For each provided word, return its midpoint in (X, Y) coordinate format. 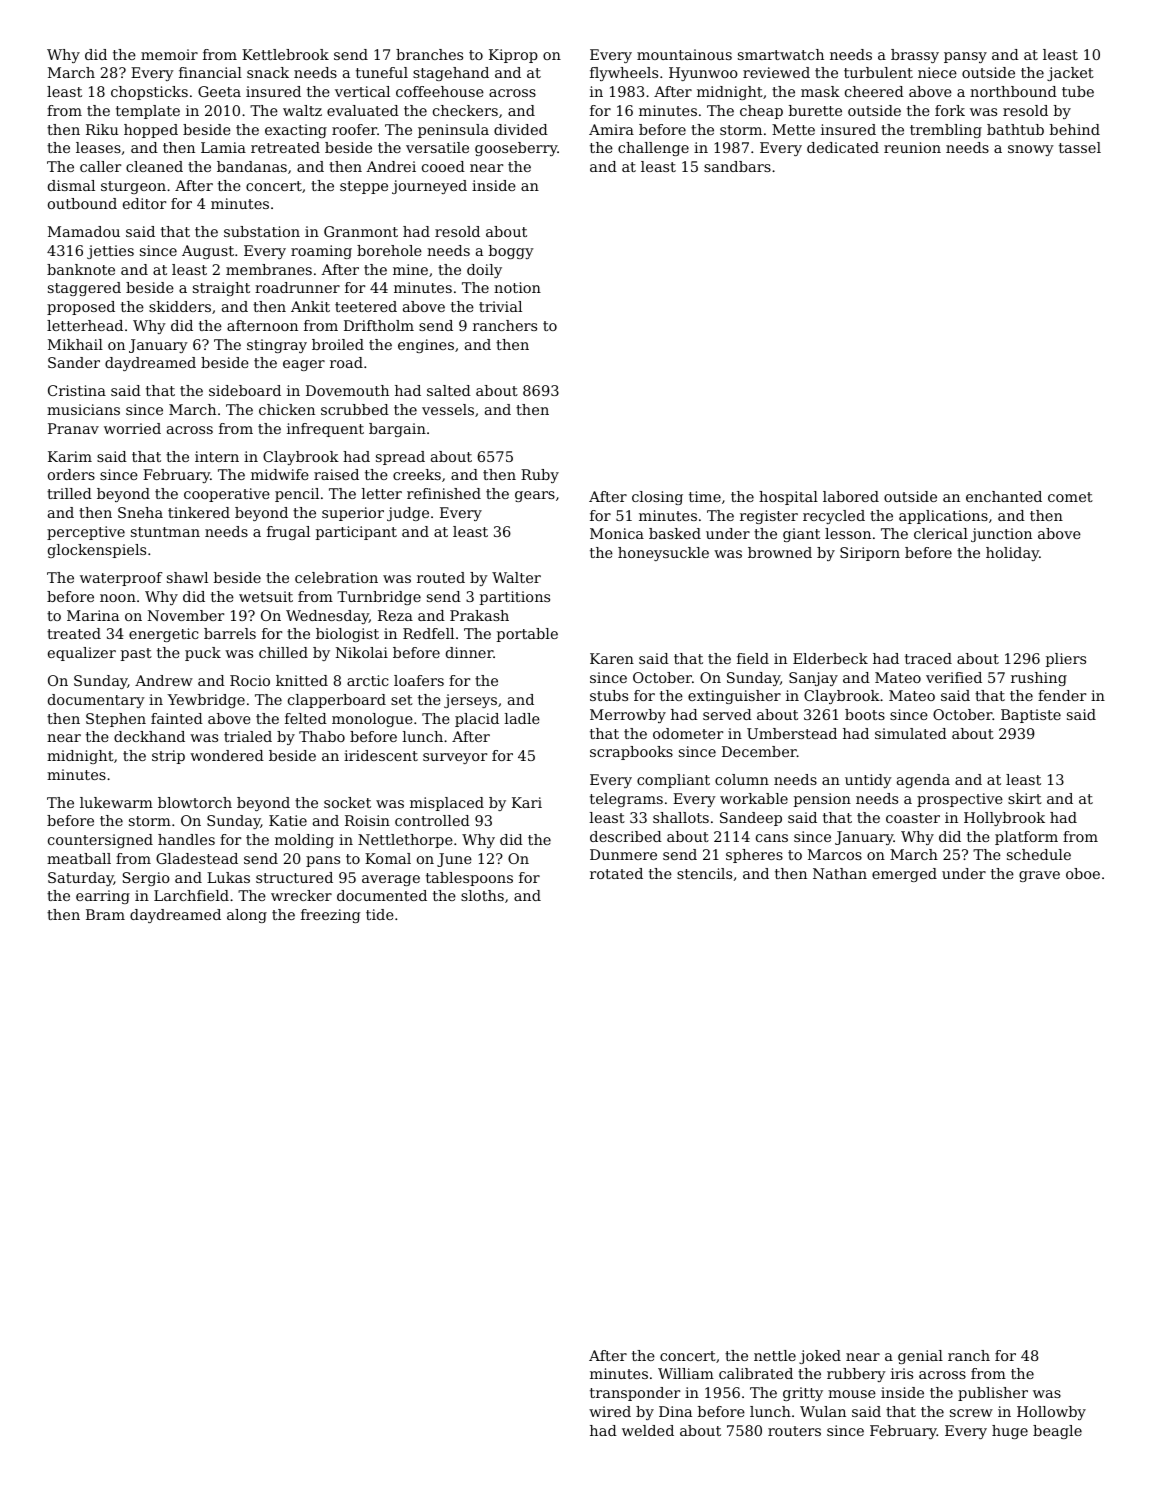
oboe (1083, 873)
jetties (110, 252)
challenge (653, 149)
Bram (105, 914)
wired (610, 1411)
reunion (912, 147)
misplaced (447, 804)
